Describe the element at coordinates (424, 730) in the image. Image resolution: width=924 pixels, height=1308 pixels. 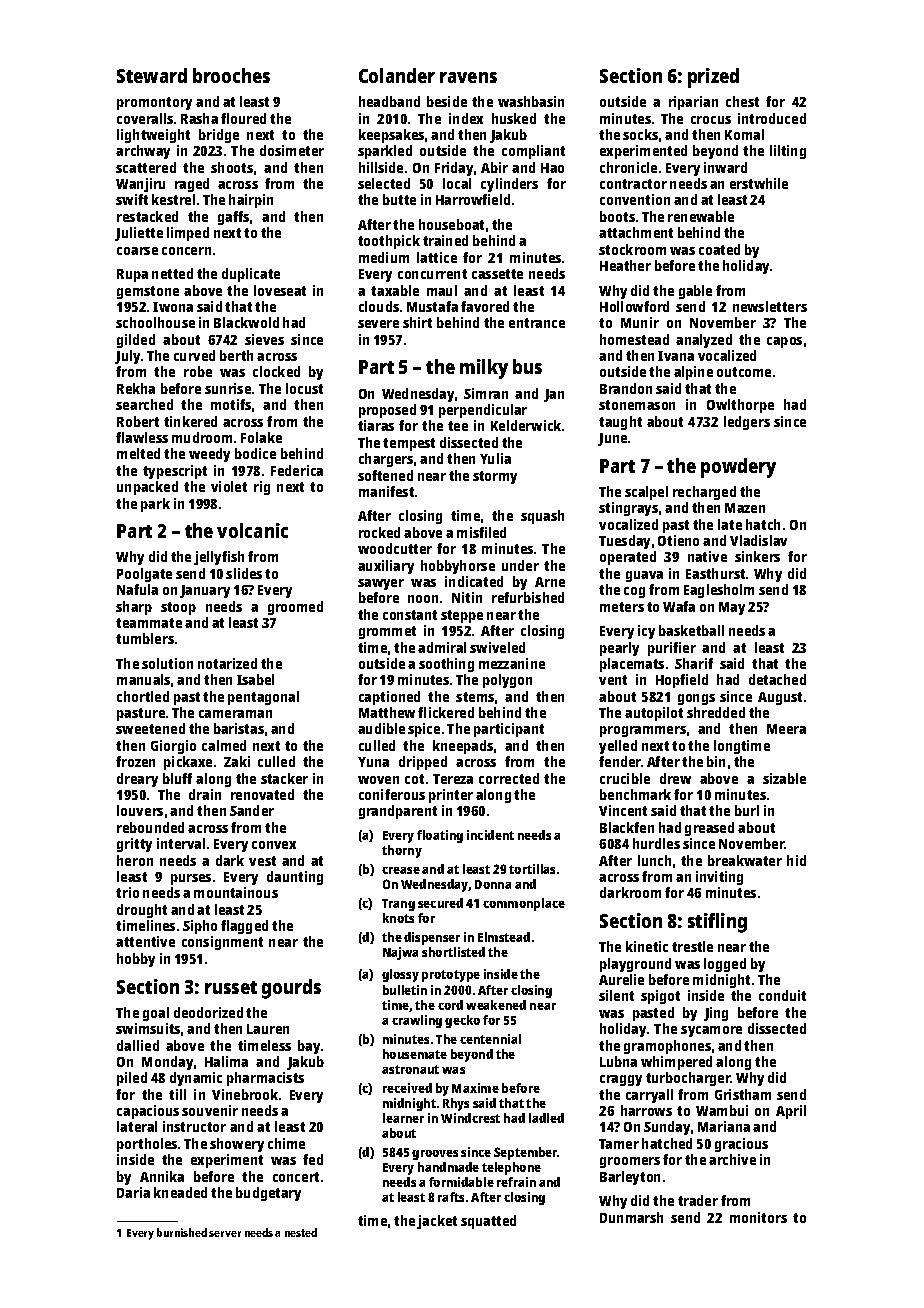
I see `spice` at that location.
